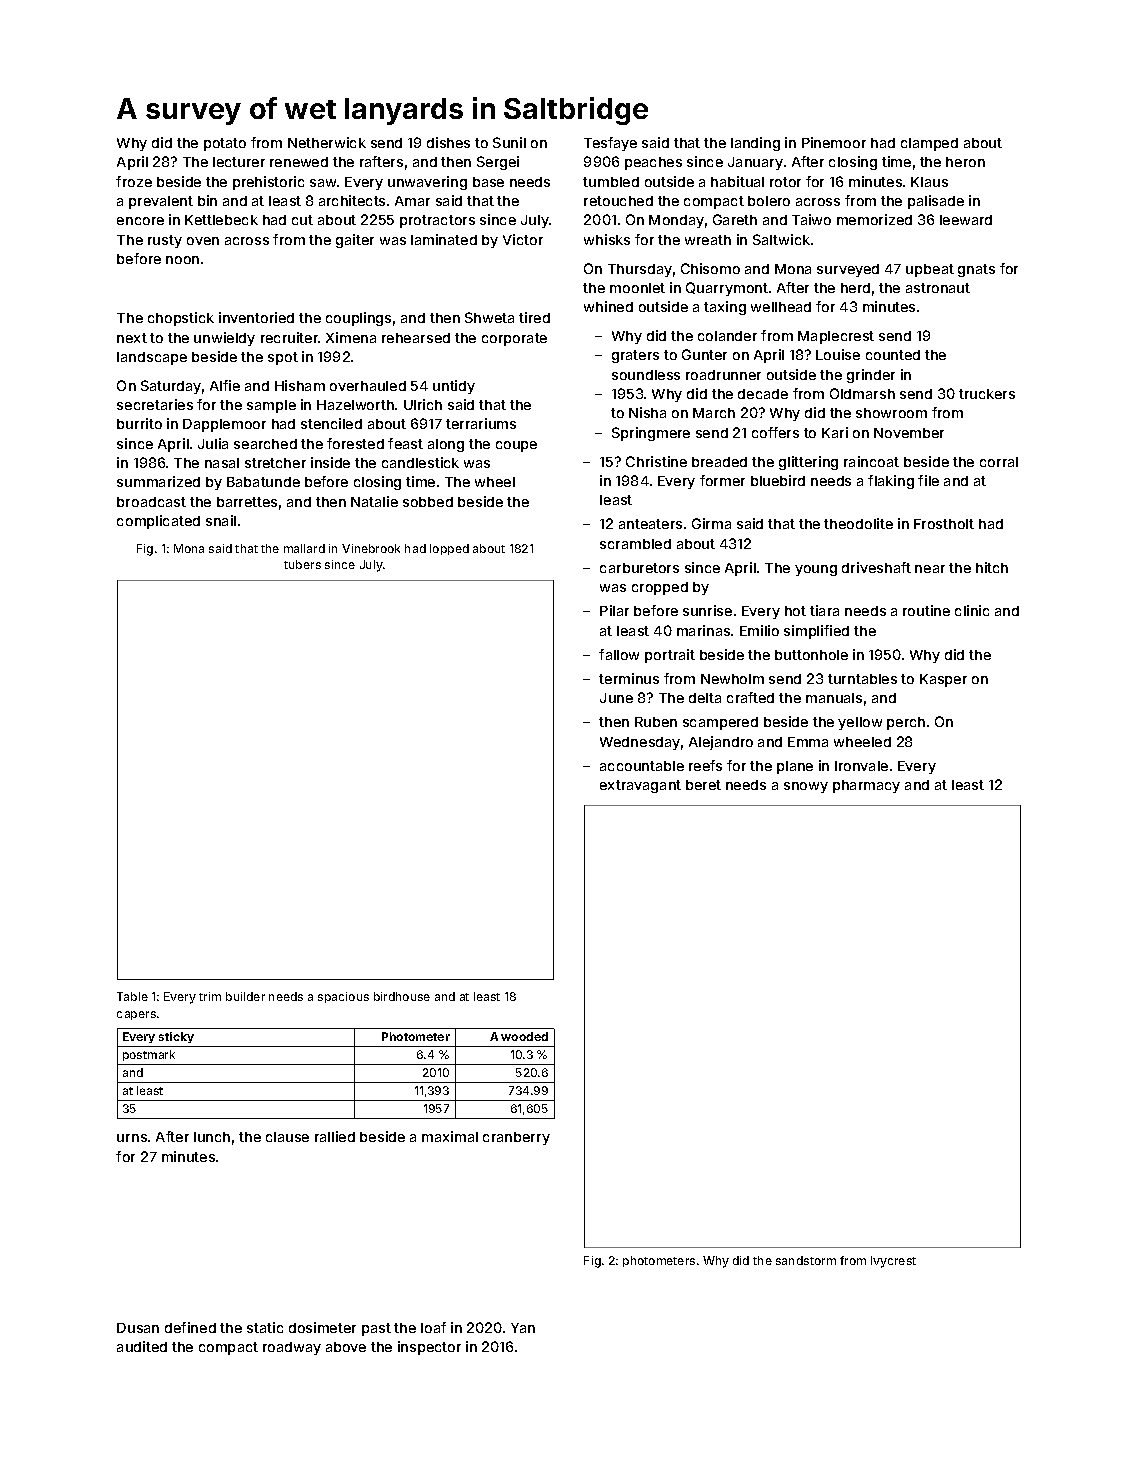  What do you see at coordinates (402, 996) in the screenshot?
I see `birdhouse` at bounding box center [402, 996].
